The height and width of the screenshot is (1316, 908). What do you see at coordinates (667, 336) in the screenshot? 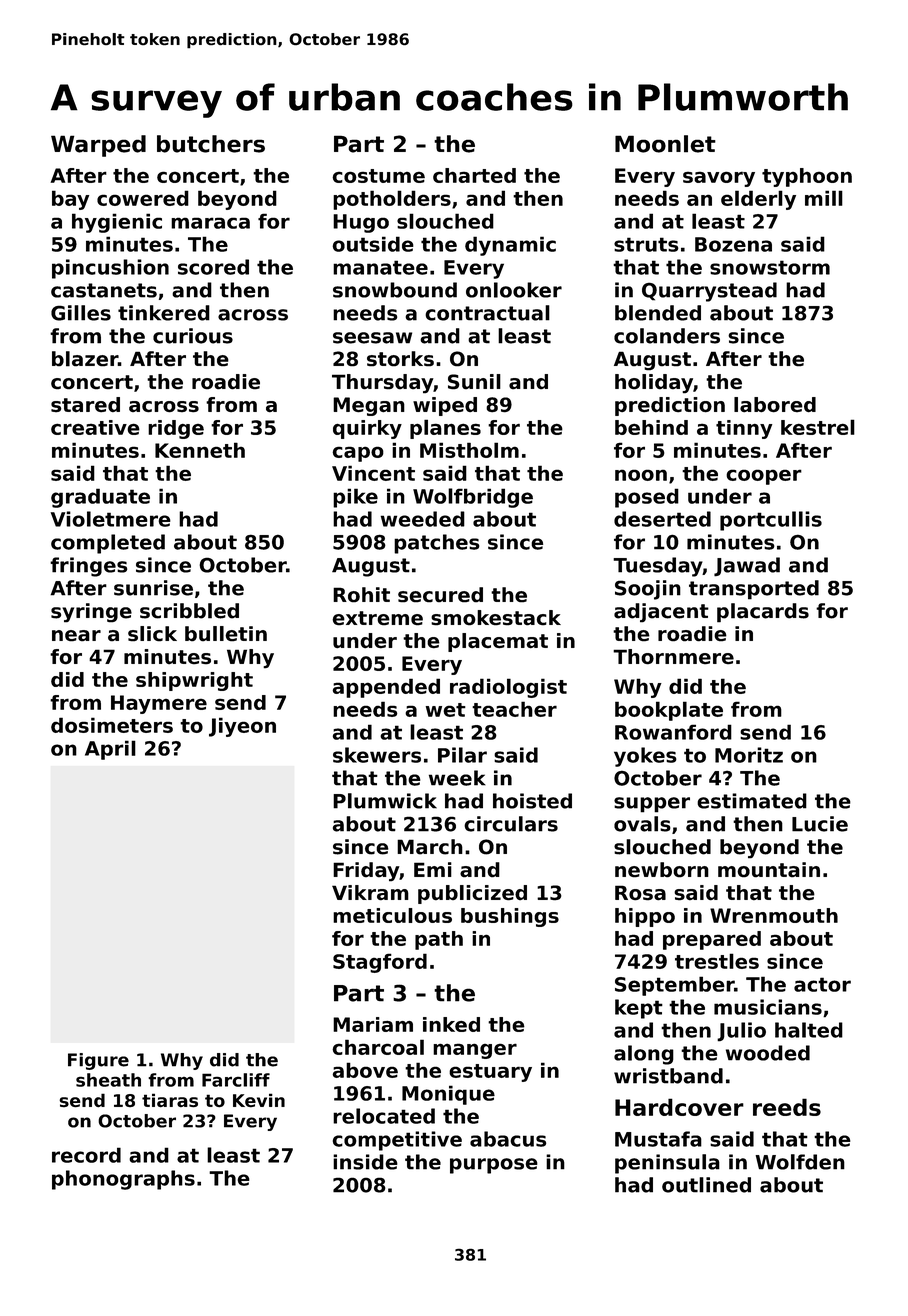
I see `colanders` at bounding box center [667, 336].
